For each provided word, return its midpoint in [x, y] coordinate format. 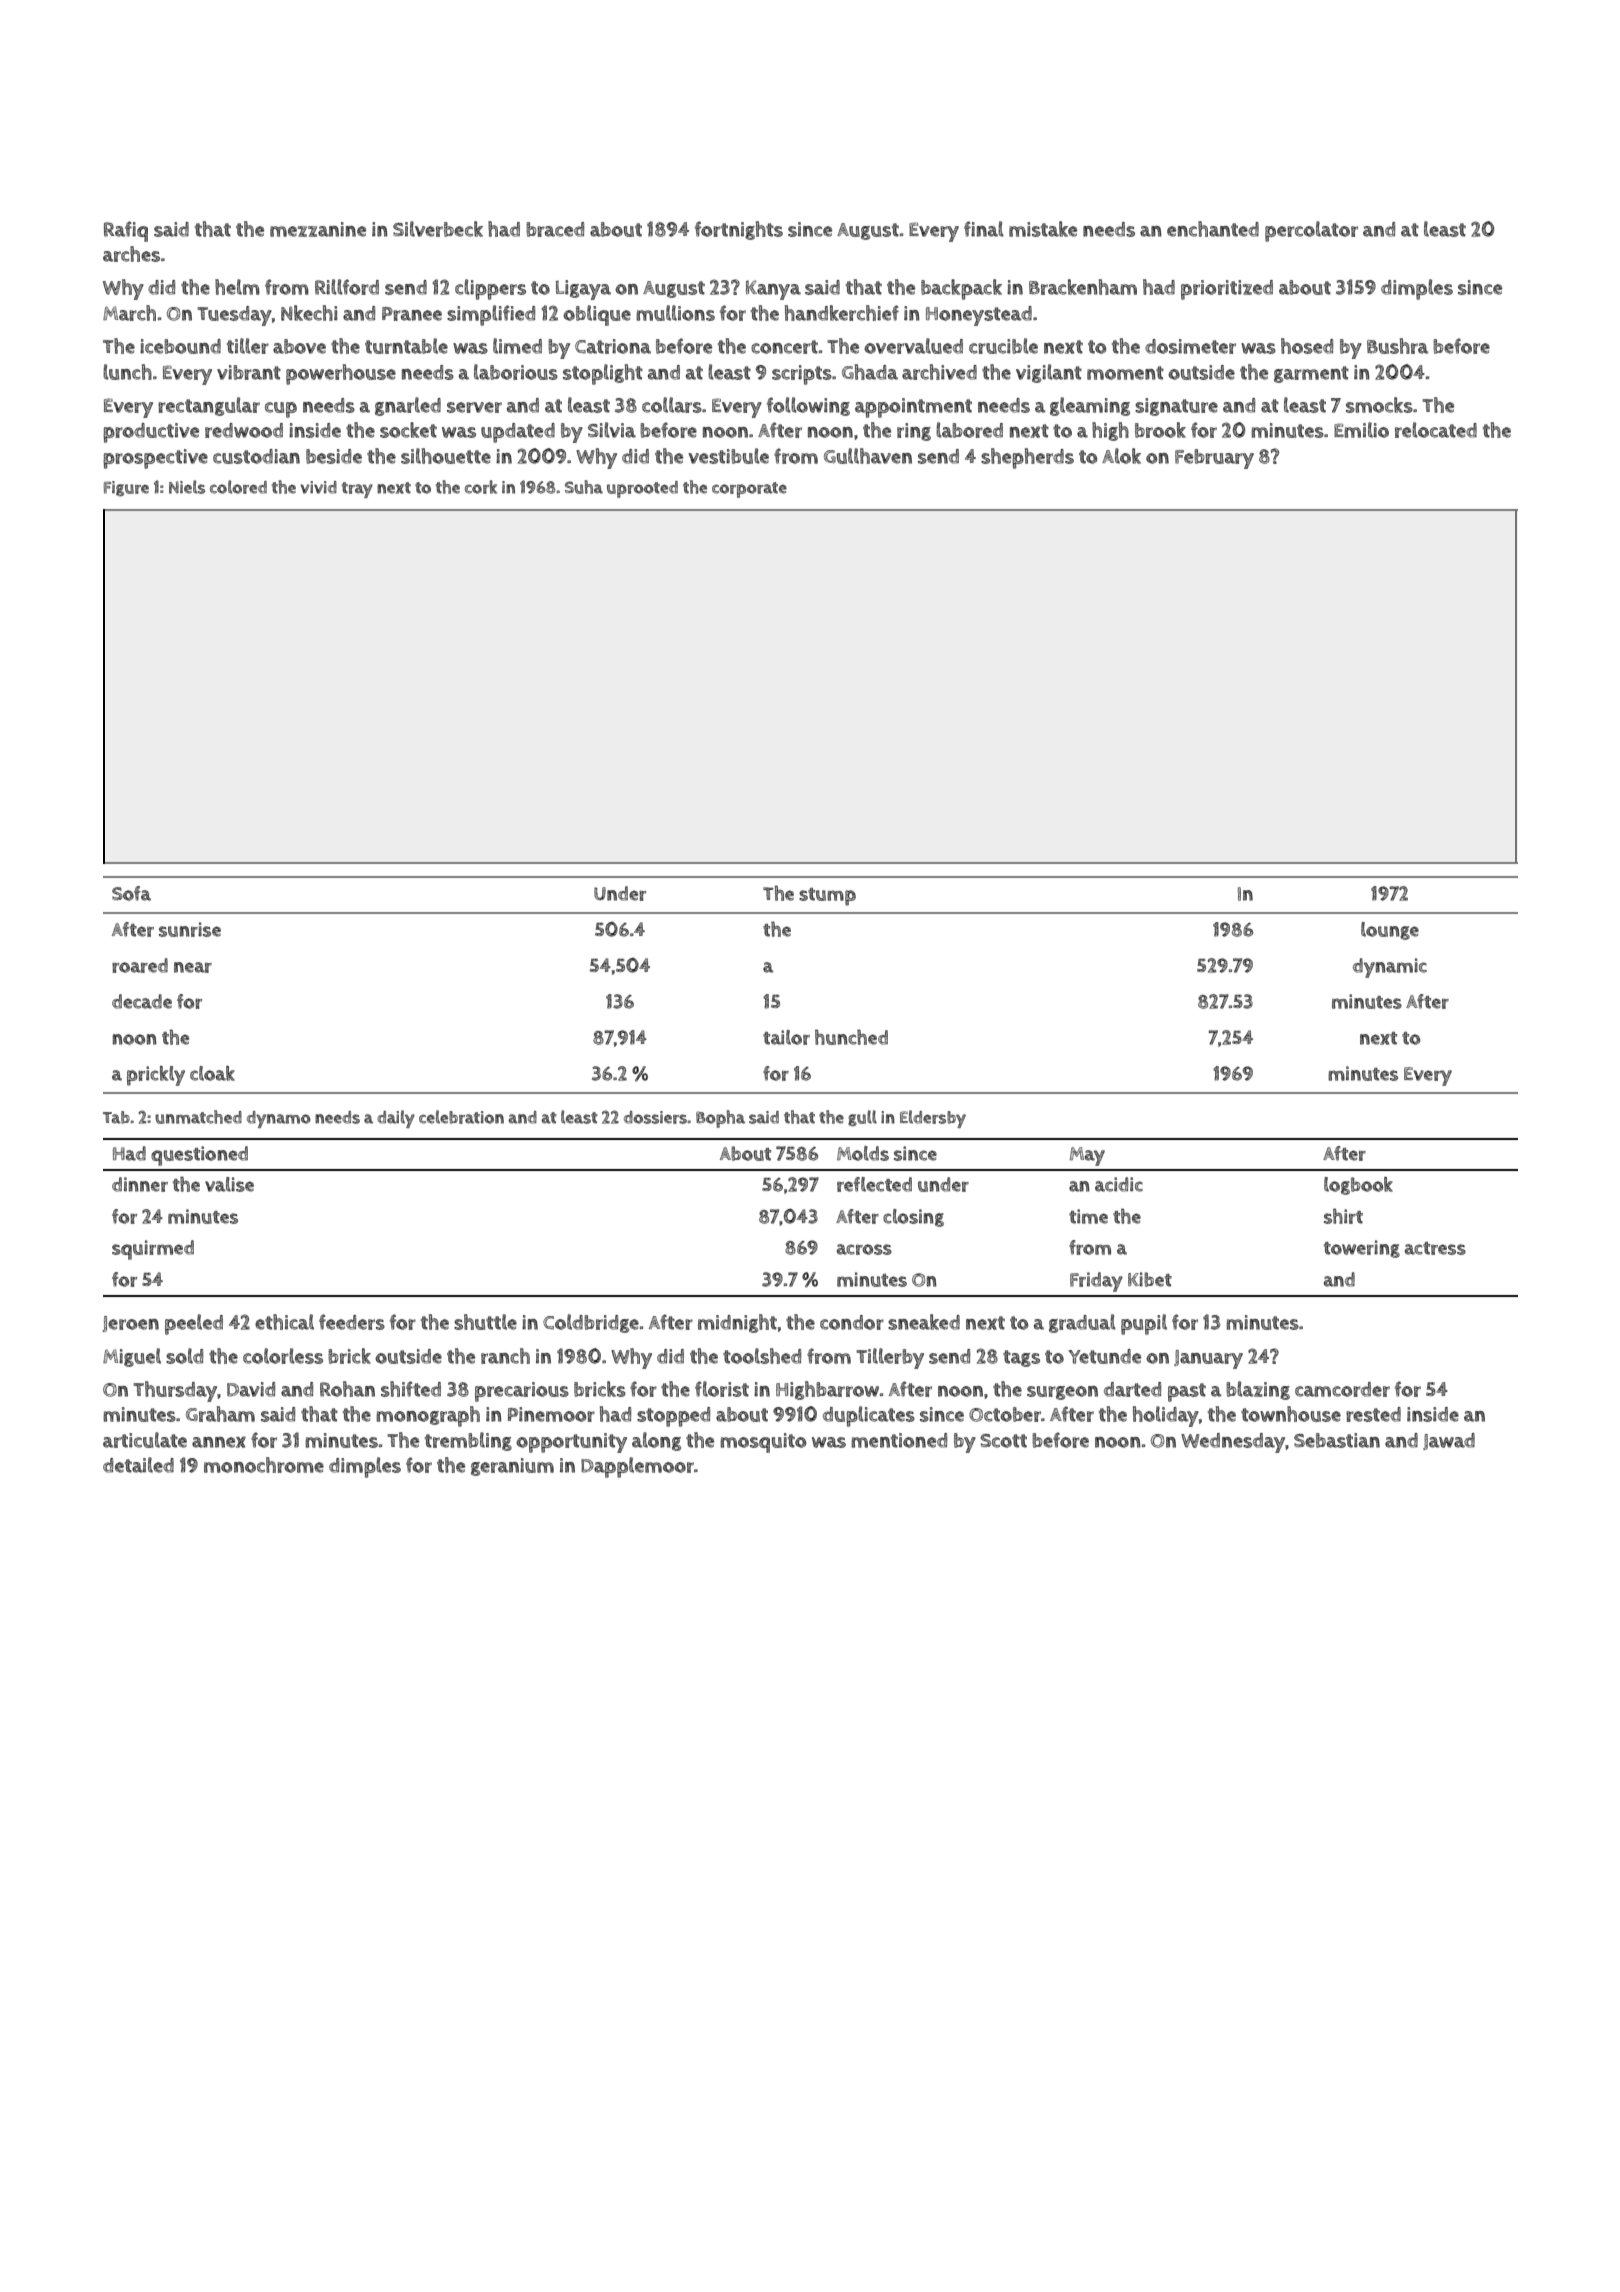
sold [184, 1356]
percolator [1311, 231]
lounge [1390, 931]
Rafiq [126, 231]
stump [827, 897]
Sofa [131, 893]
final [984, 229]
